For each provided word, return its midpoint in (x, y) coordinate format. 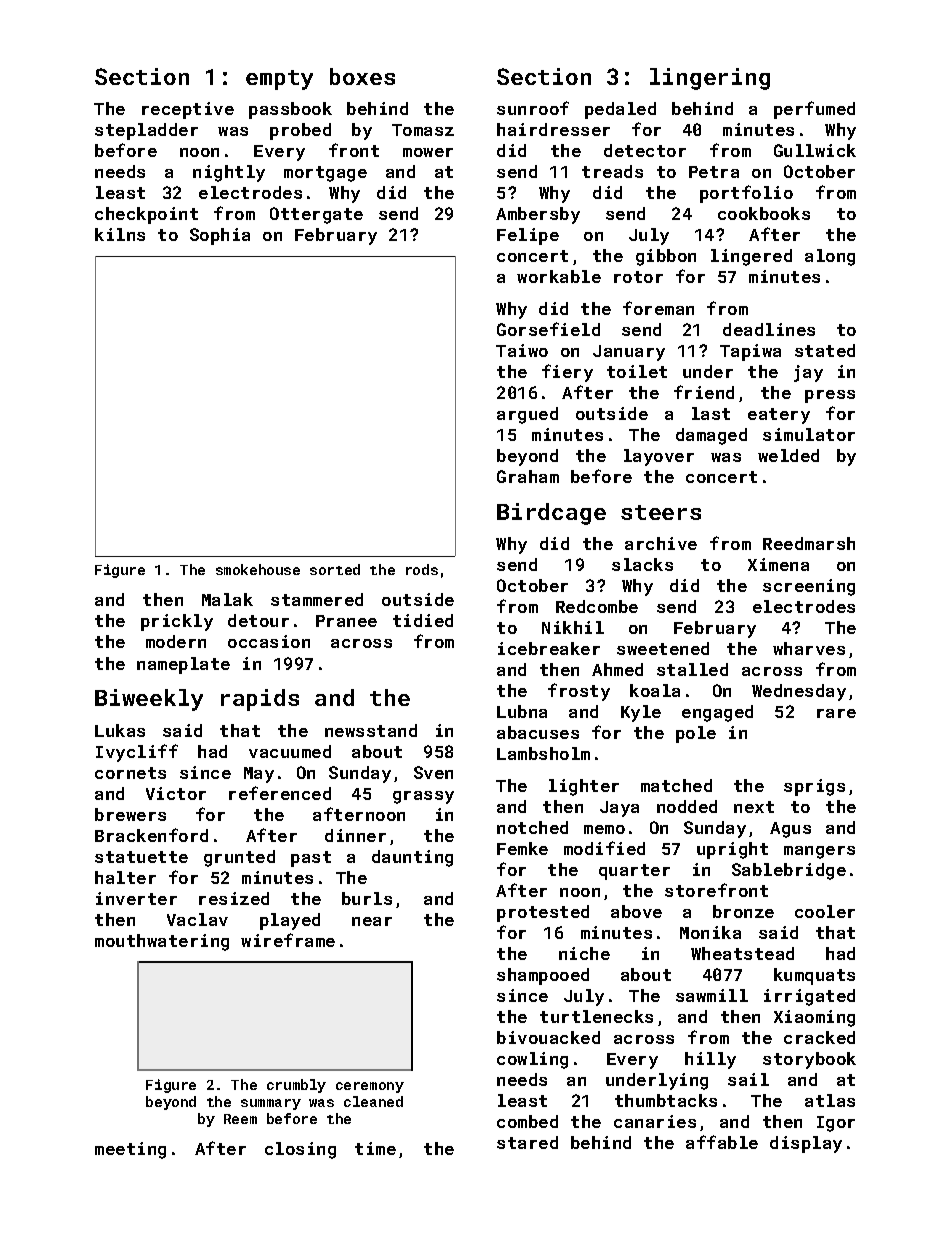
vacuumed (290, 751)
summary (271, 1104)
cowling (532, 1060)
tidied (423, 620)
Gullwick (815, 150)
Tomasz (423, 130)
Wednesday (799, 692)
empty (279, 80)
